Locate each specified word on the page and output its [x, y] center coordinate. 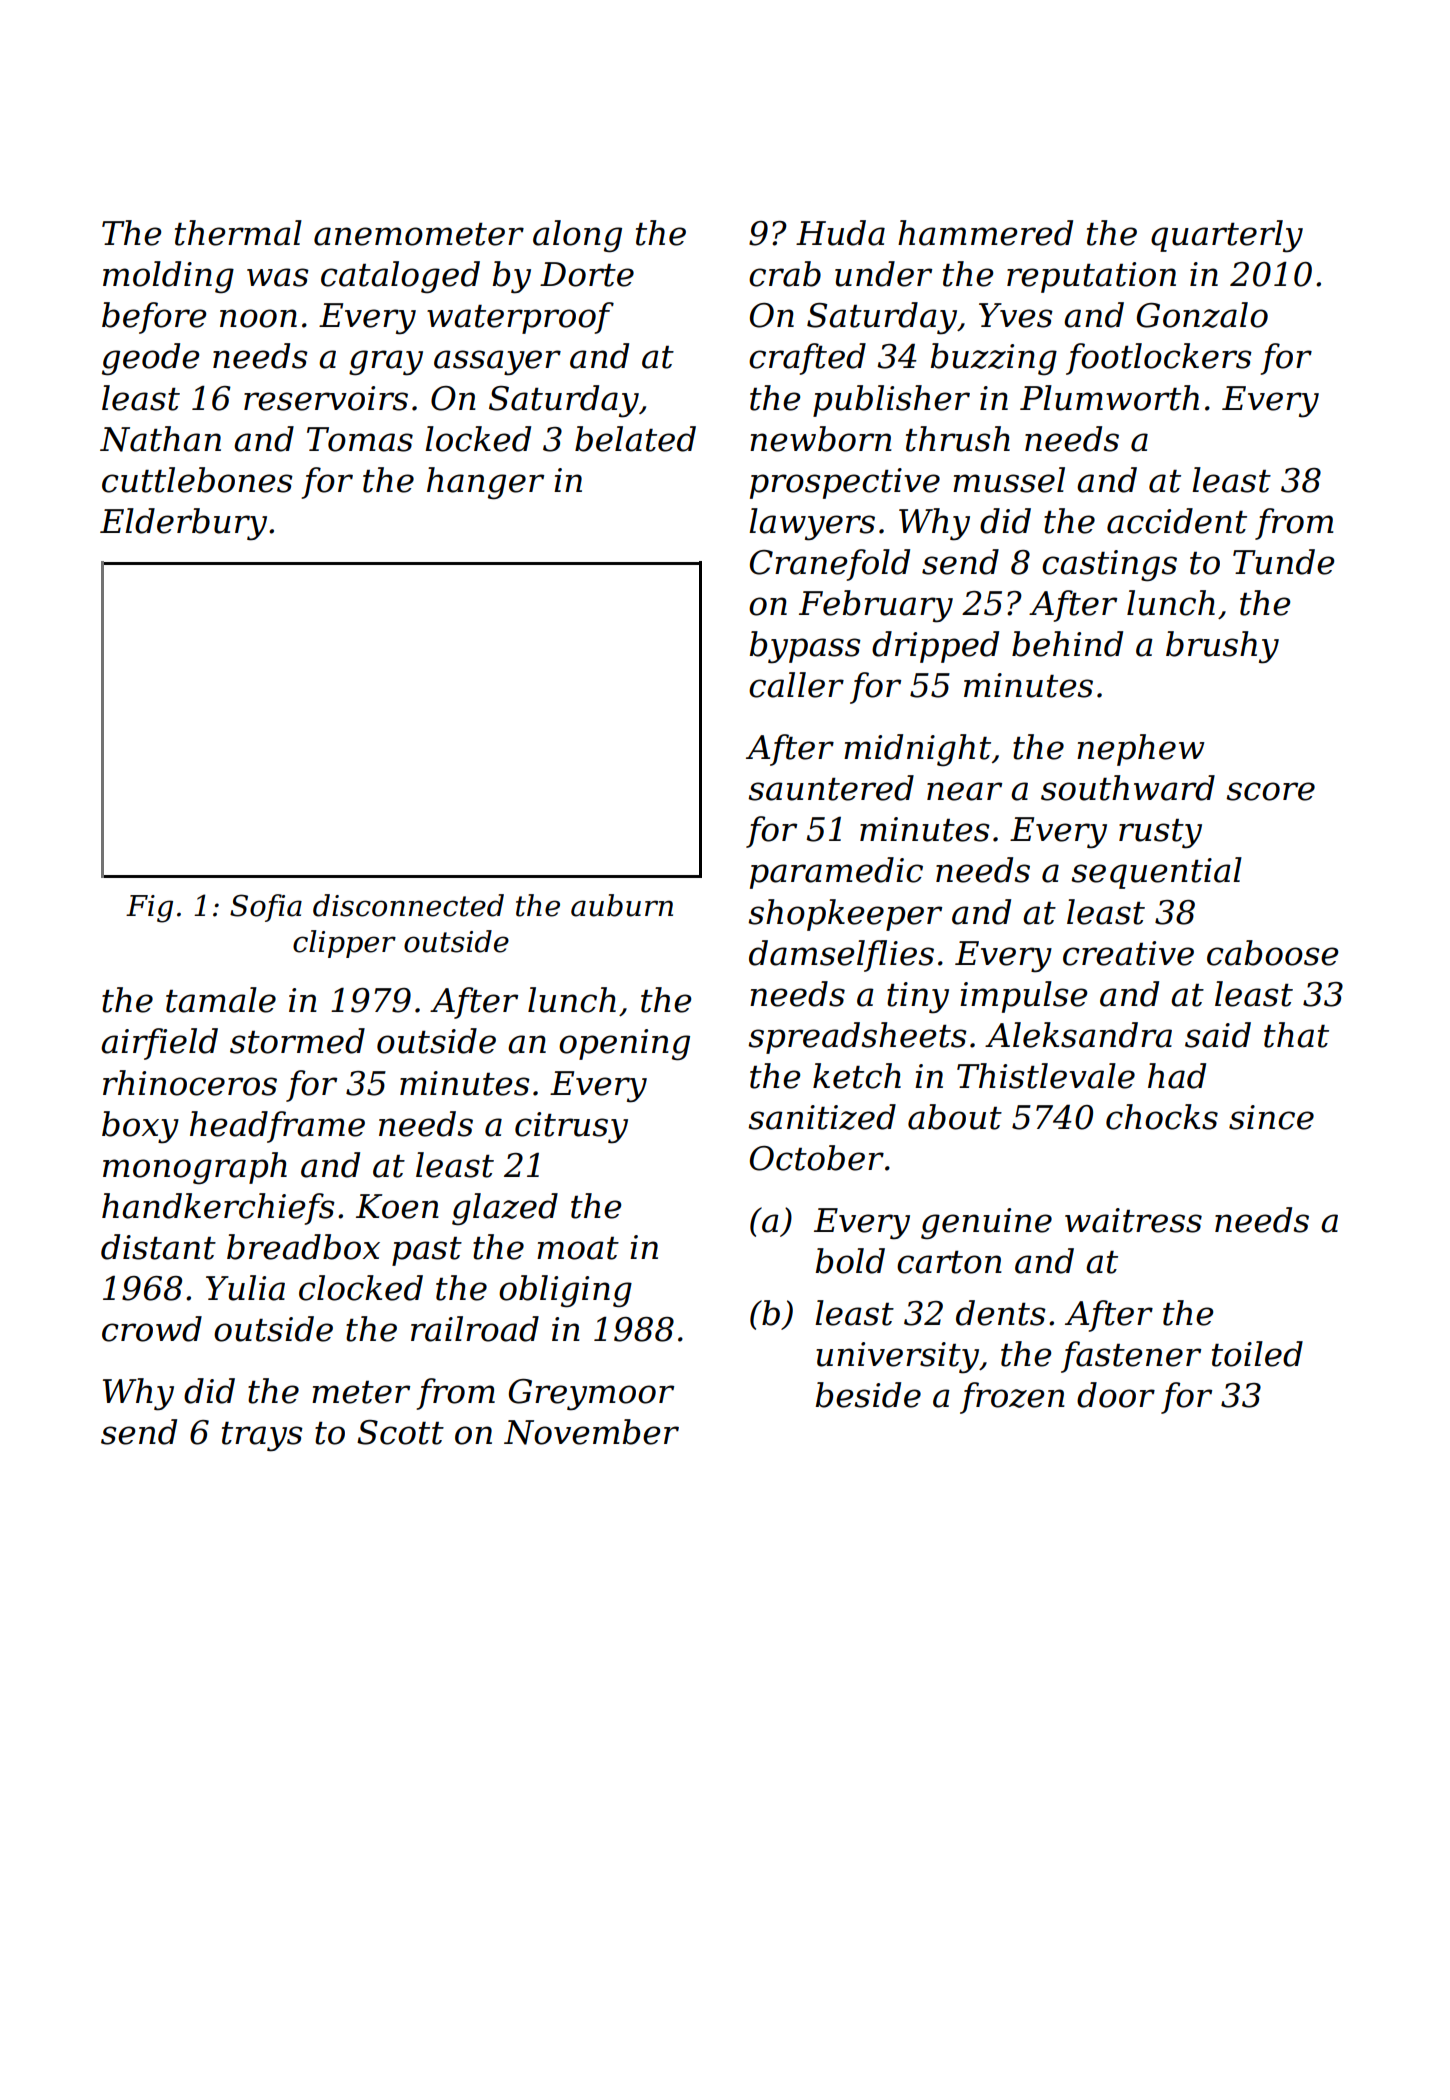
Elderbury [183, 524]
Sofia [266, 908]
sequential [1156, 873]
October [817, 1158]
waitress [1133, 1220]
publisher [891, 401]
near [964, 791]
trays [262, 1437]
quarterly [1227, 236]
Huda [840, 233]
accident [1177, 521]
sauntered [831, 788]
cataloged [400, 277]
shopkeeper [845, 915]
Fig [149, 909]
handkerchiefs [218, 1209]
